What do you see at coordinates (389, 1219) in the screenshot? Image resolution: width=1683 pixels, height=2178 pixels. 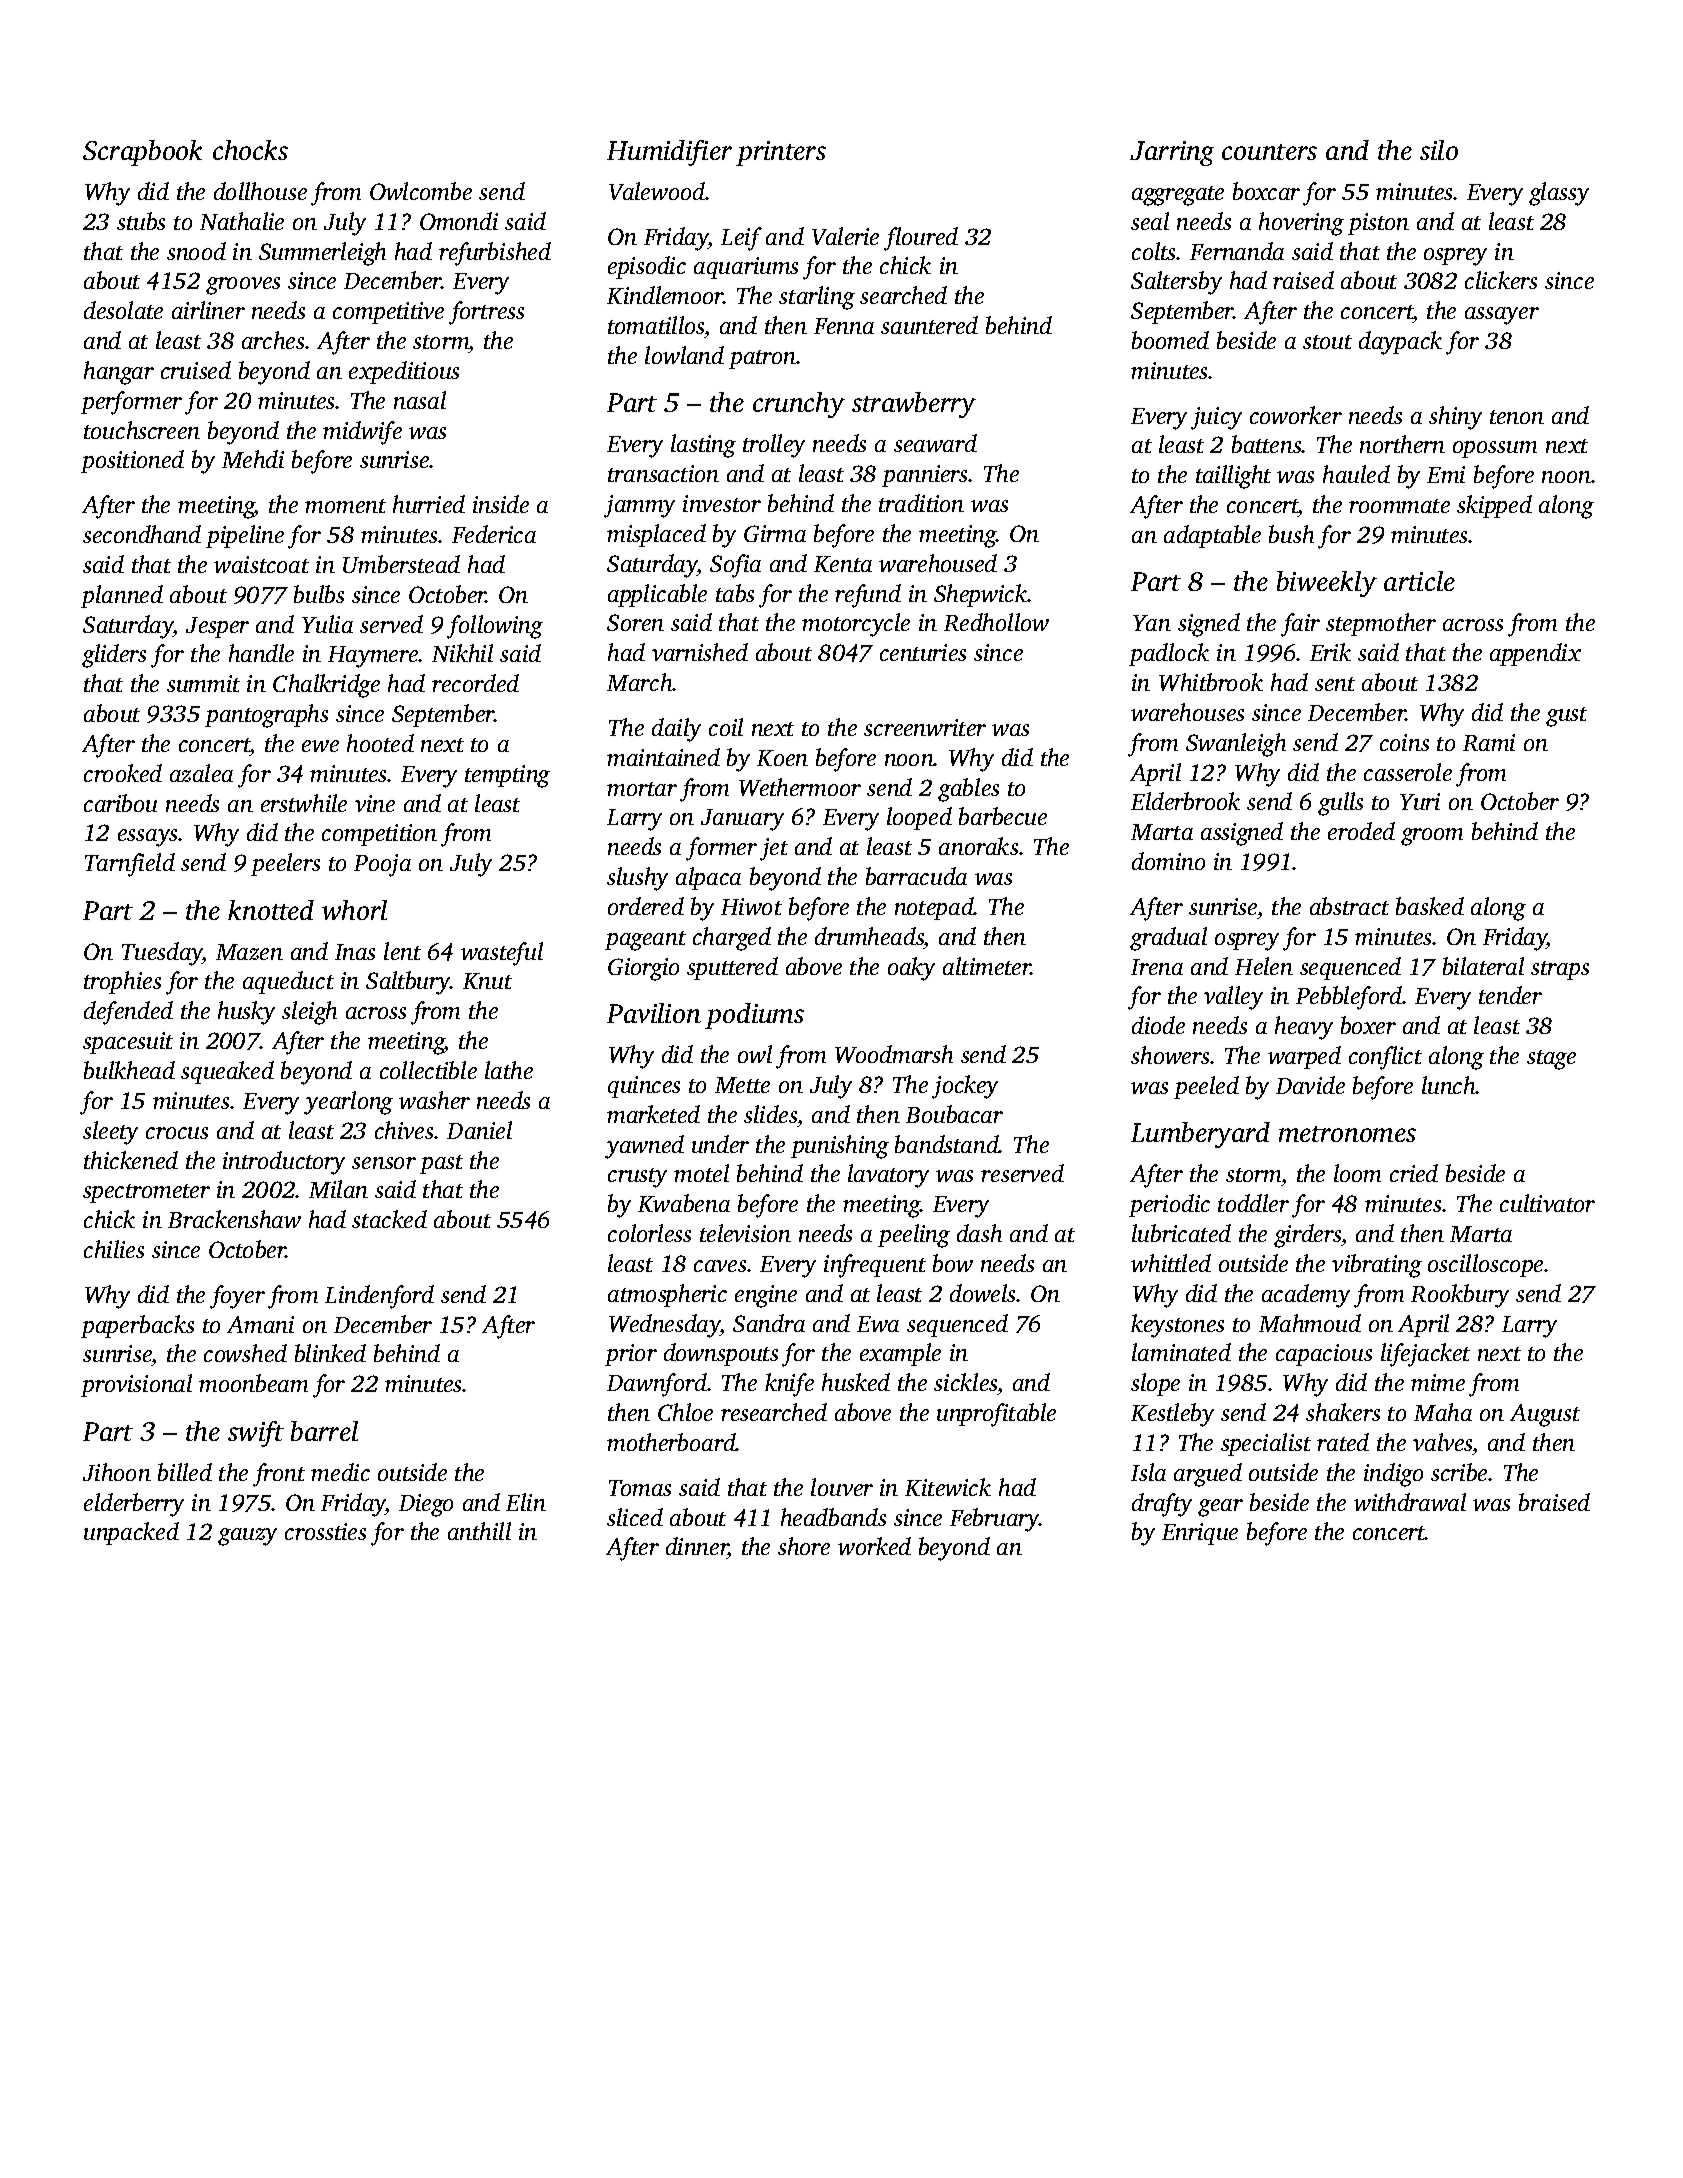 I see `stacked` at bounding box center [389, 1219].
